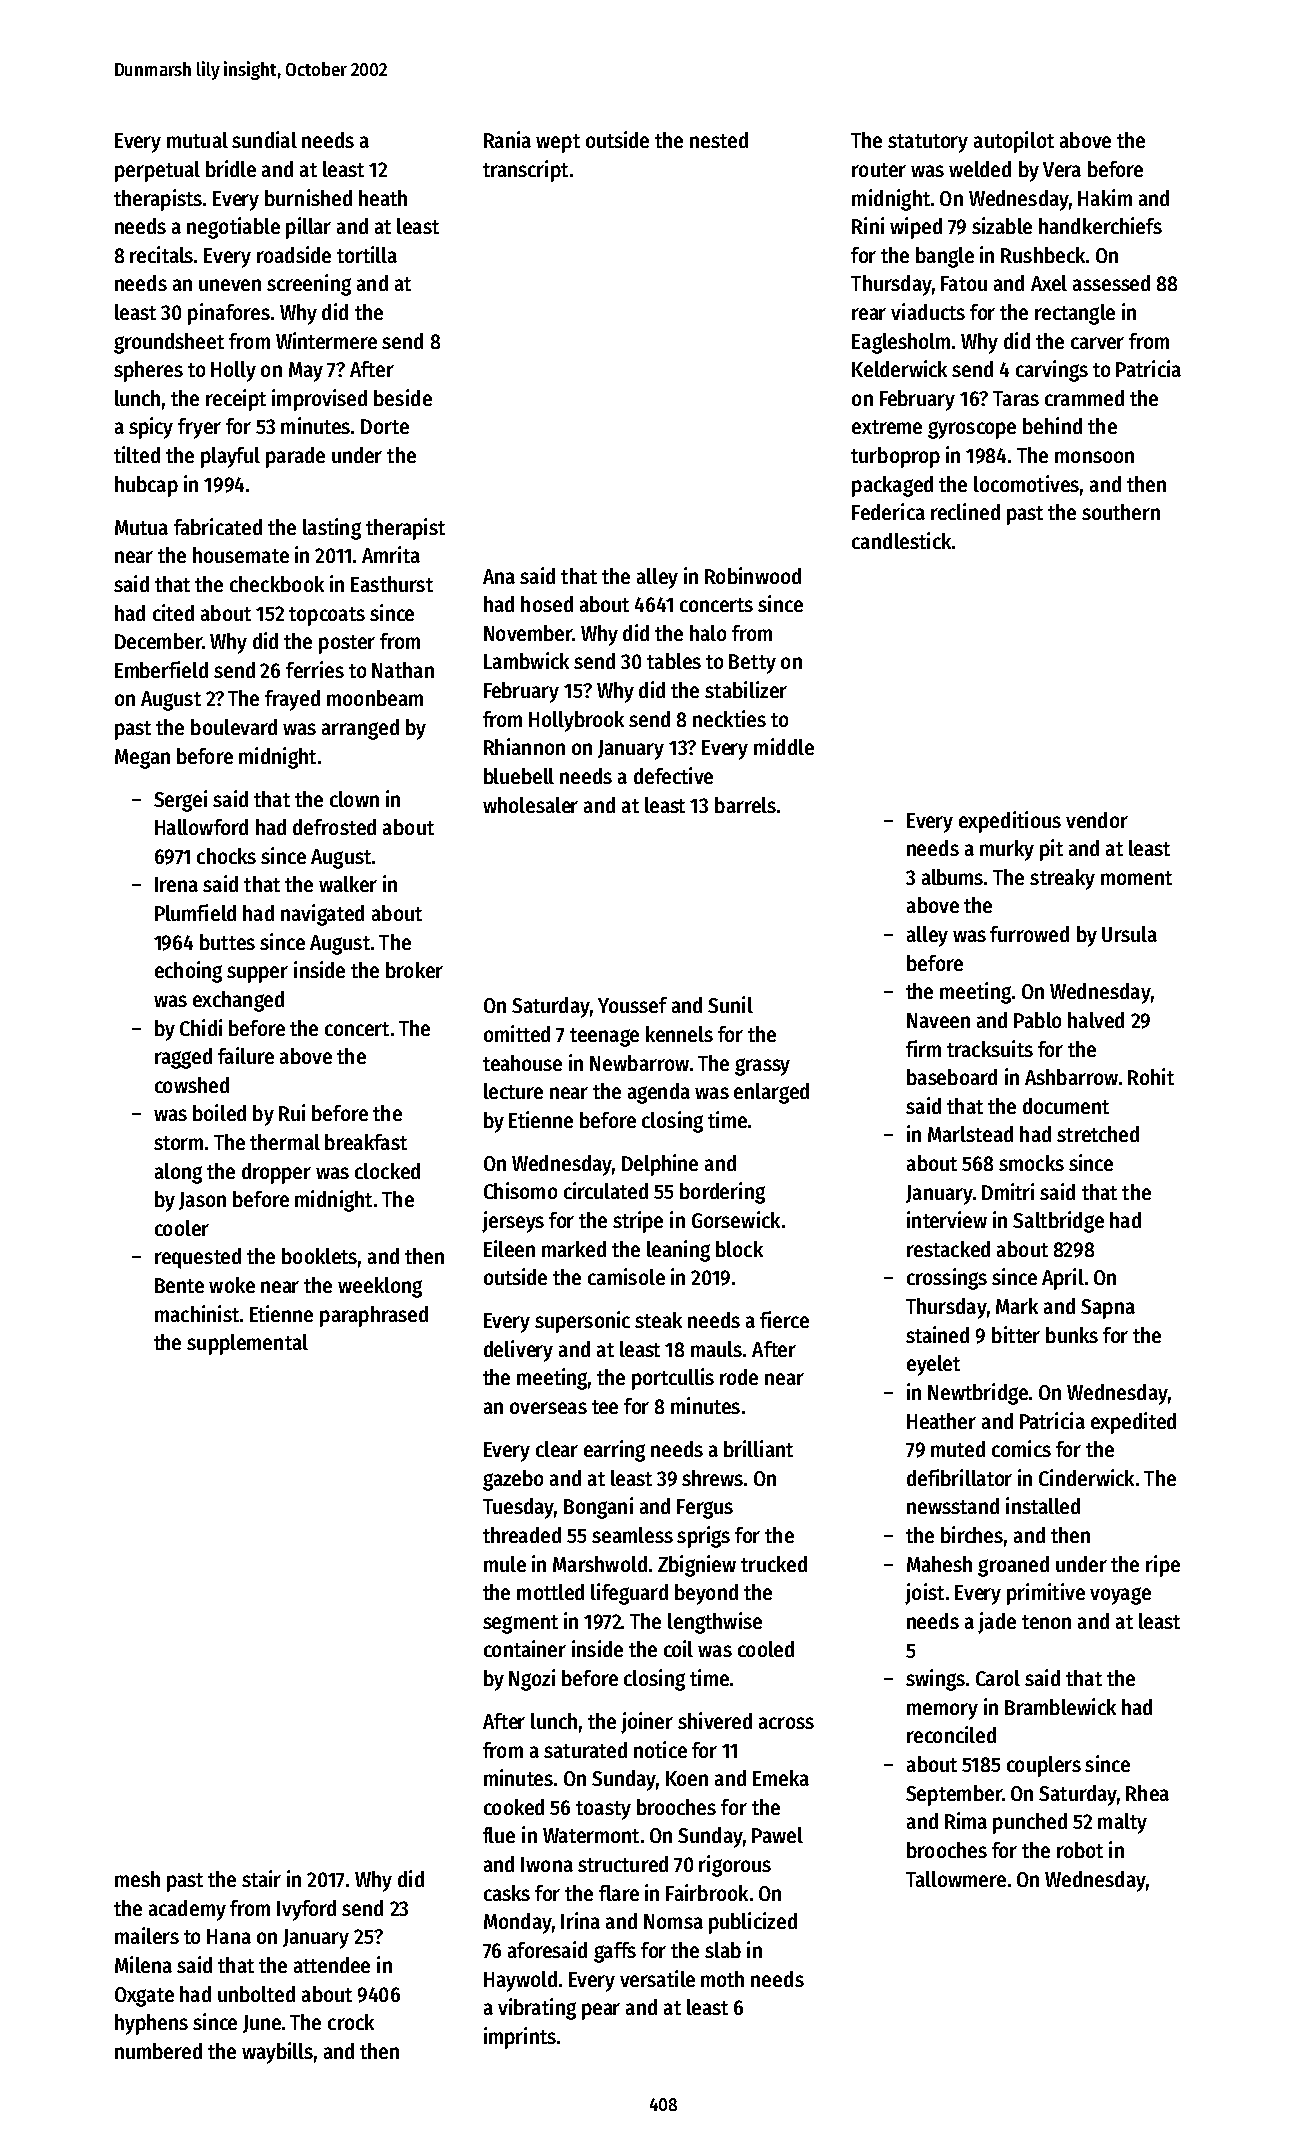 This screenshot has width=1297, height=2137. Describe the element at coordinates (1046, 1622) in the screenshot. I see `tenon` at that location.
